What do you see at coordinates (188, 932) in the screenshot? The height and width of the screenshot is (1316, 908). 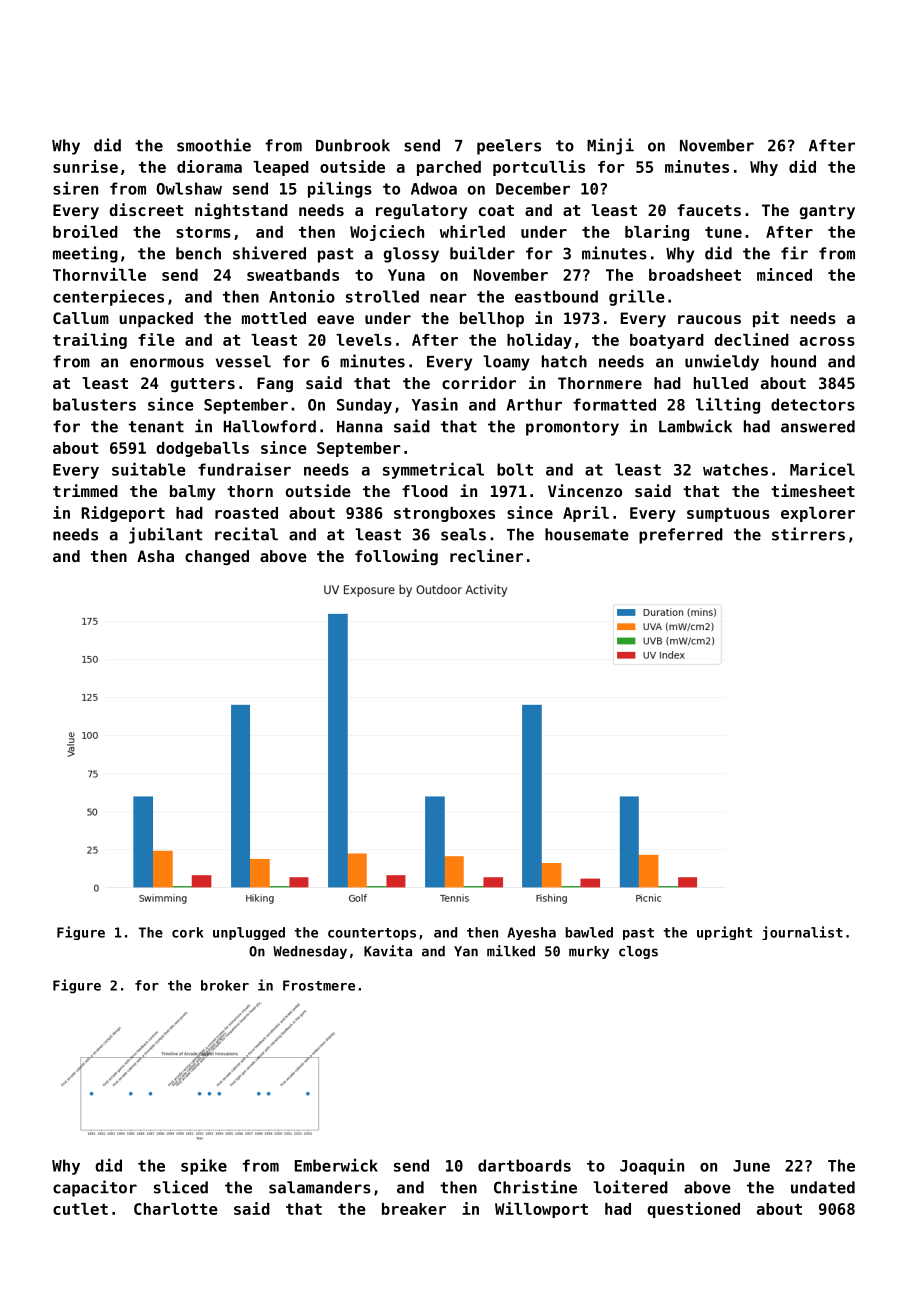 I see `cork` at bounding box center [188, 932].
